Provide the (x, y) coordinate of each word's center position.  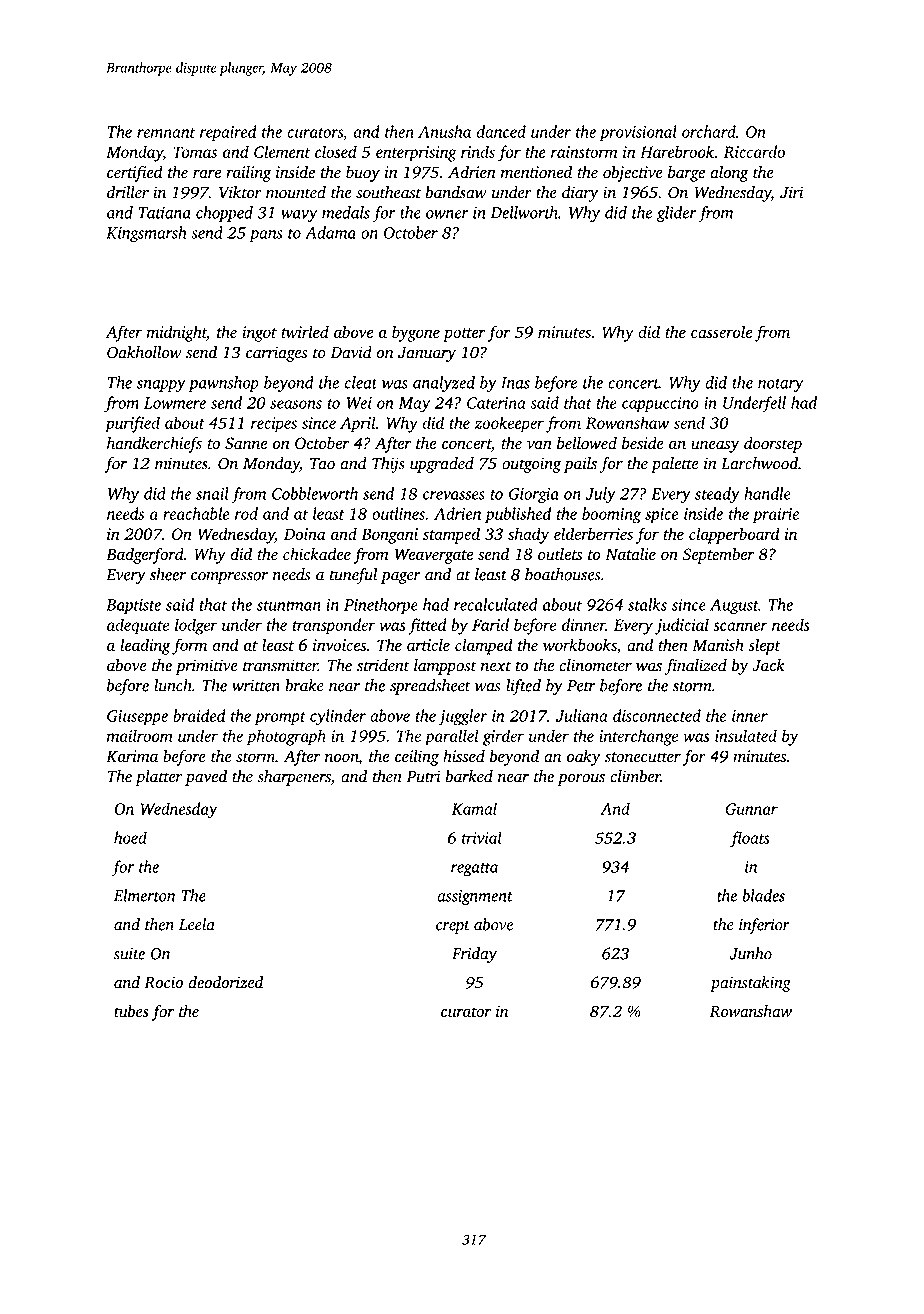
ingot (259, 334)
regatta (474, 870)
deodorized (226, 982)
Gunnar (751, 809)
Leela (197, 924)
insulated (746, 735)
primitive (206, 667)
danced (501, 131)
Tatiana (164, 213)
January (427, 354)
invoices (339, 645)
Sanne (246, 443)
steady (717, 495)
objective (633, 173)
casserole (721, 331)
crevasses (454, 495)
